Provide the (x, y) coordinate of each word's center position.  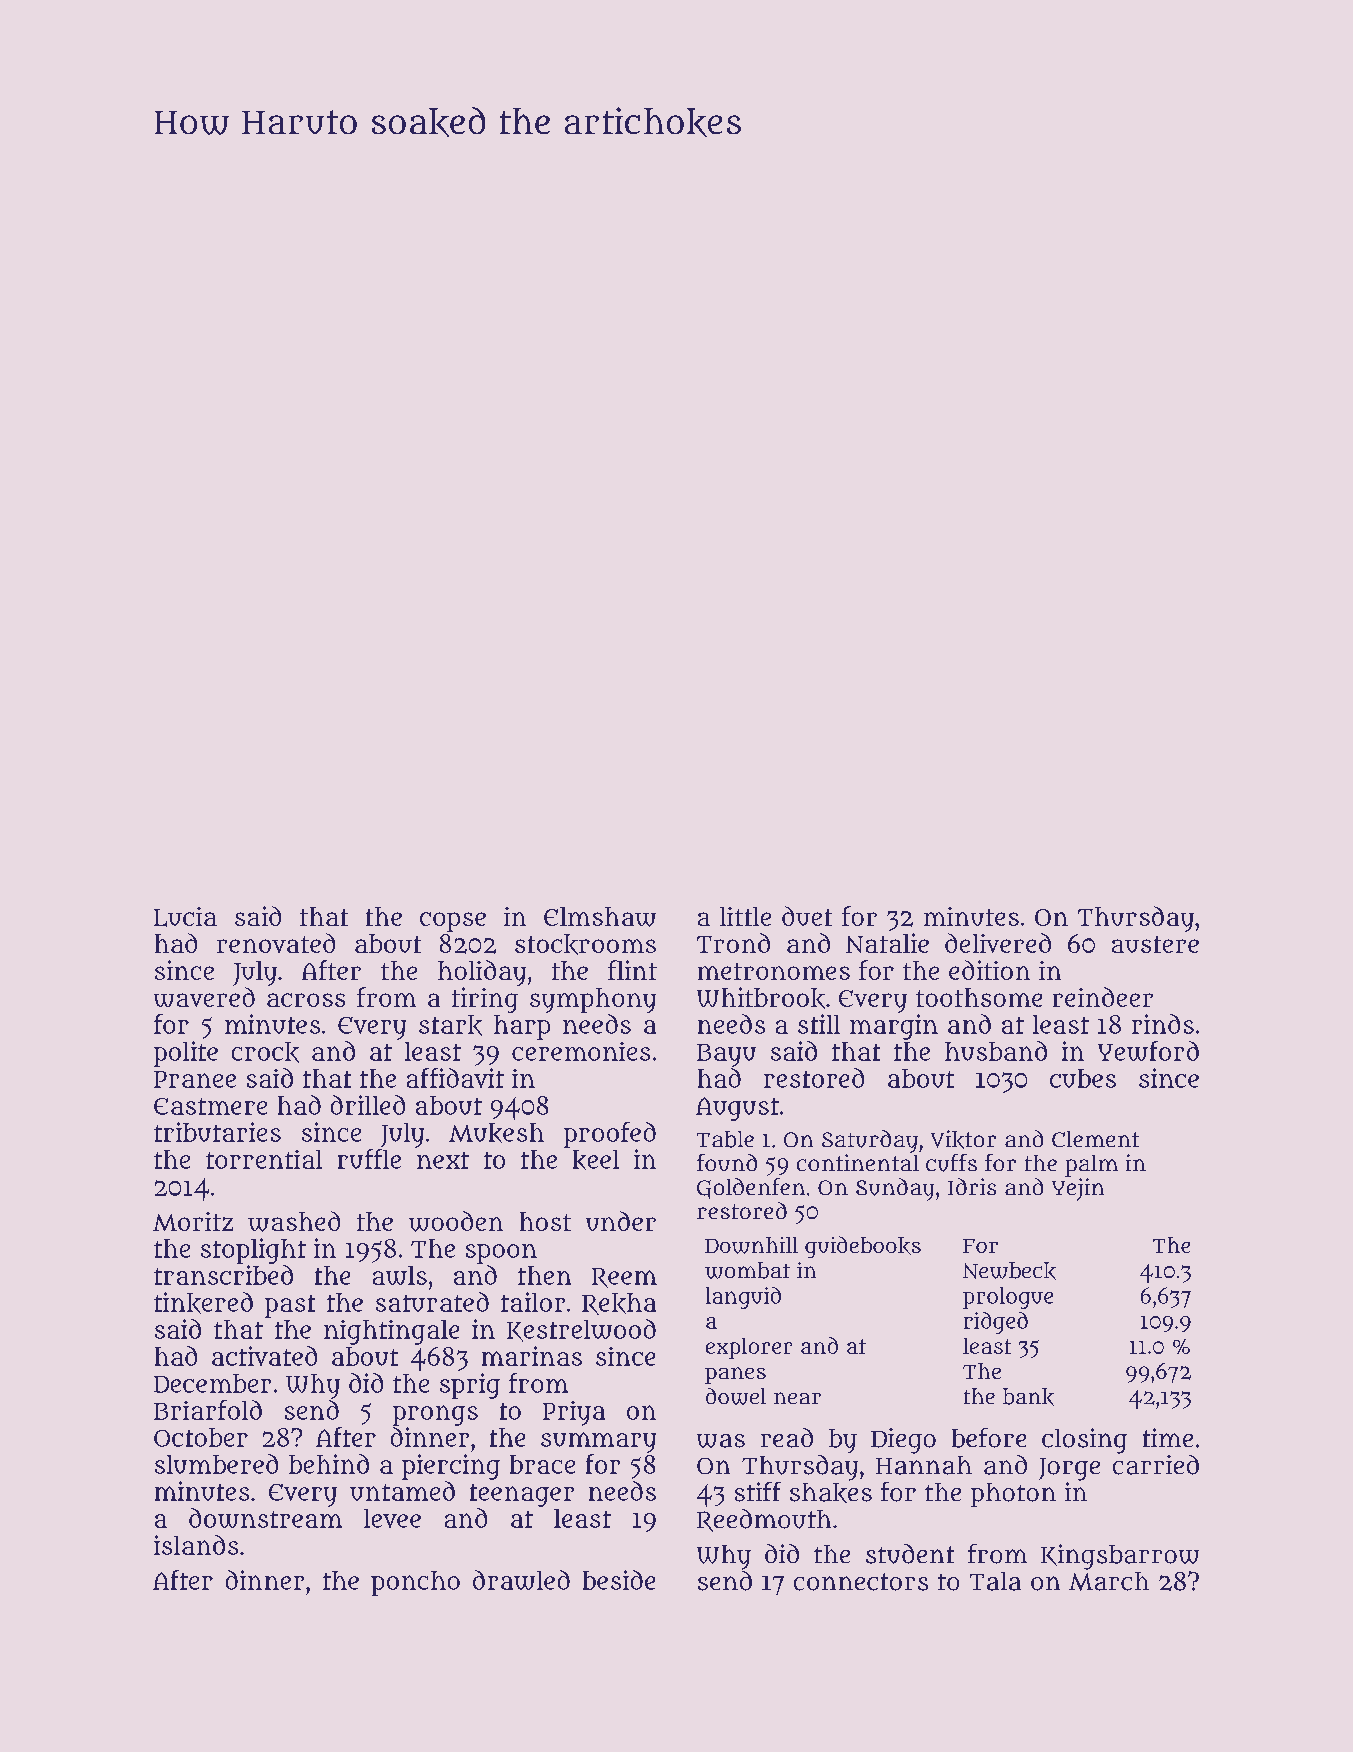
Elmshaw (600, 917)
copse (453, 922)
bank (1028, 1397)
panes (735, 1375)
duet (807, 916)
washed (294, 1221)
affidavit (455, 1078)
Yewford (1148, 1051)
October (201, 1437)
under (621, 1221)
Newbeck (1009, 1271)
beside (619, 1580)
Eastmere (210, 1106)
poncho (415, 1583)
